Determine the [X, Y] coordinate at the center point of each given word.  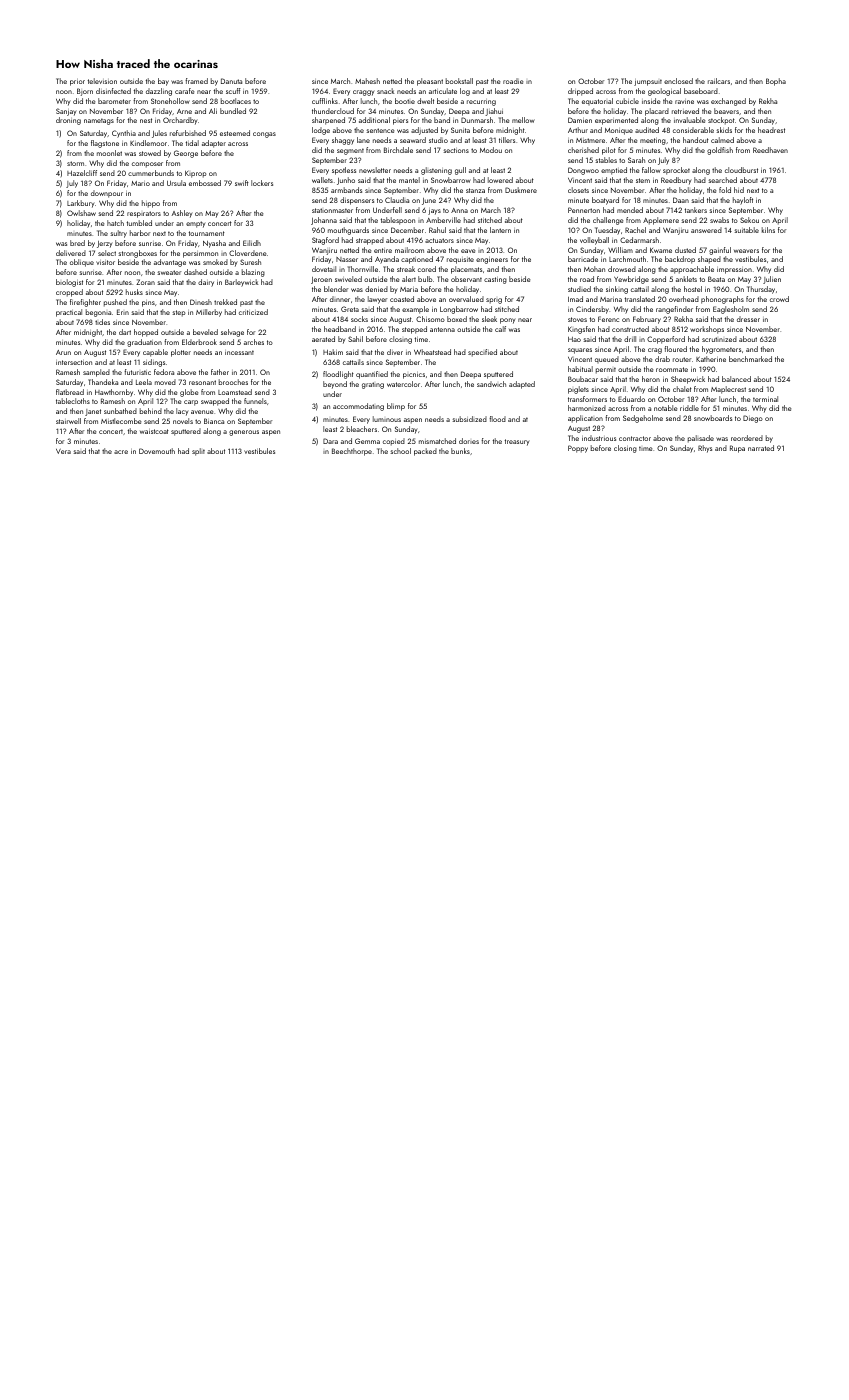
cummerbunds [151, 173]
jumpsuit [648, 82]
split [198, 452]
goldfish [720, 151]
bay [163, 82]
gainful [720, 251]
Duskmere [521, 190]
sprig [494, 301]
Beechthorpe [352, 452]
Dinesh [201, 302]
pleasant [430, 82]
